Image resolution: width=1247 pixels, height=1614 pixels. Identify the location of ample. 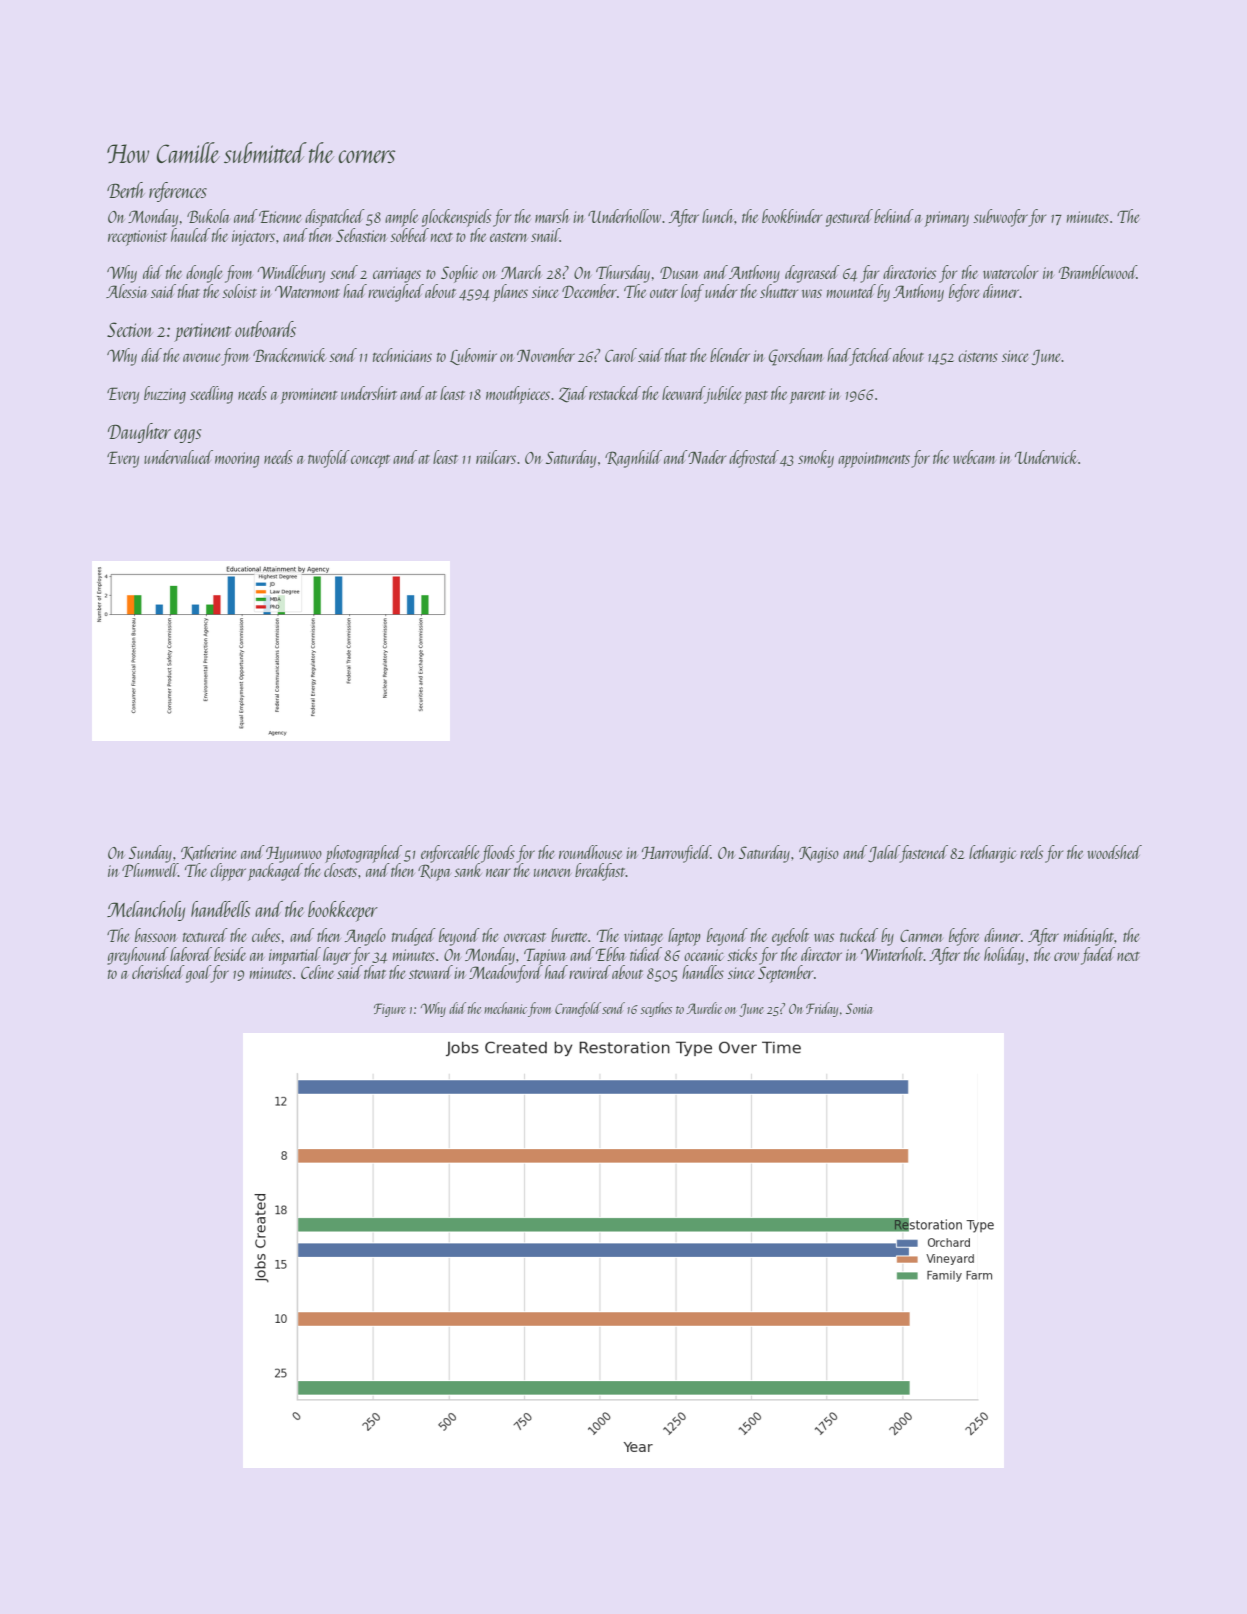
(401, 218).
